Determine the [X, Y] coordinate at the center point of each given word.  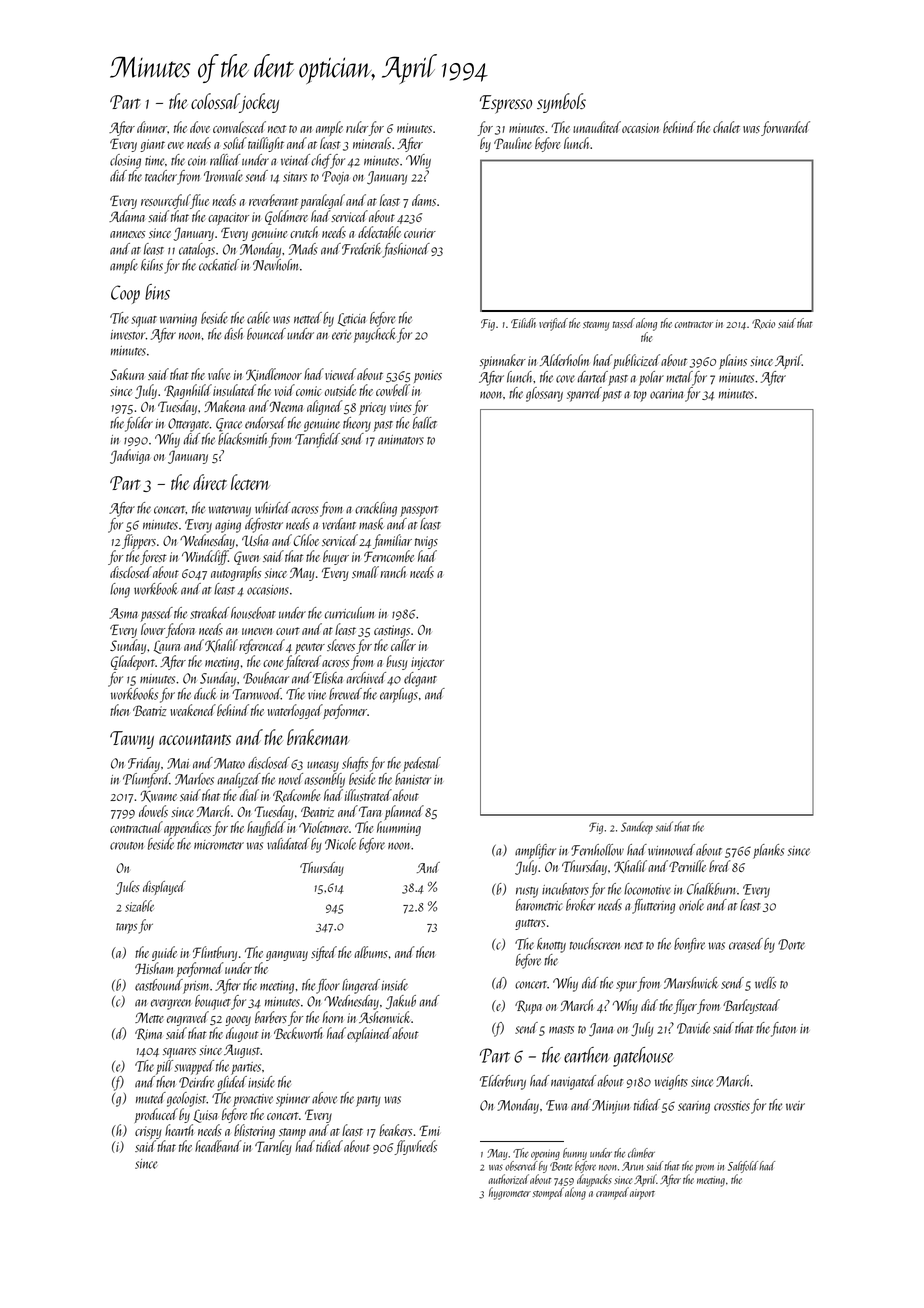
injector [427, 663]
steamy [596, 326]
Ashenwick [385, 1017]
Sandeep [637, 827]
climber [641, 1153]
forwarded [785, 128]
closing [125, 161]
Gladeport [133, 662]
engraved [188, 1018]
